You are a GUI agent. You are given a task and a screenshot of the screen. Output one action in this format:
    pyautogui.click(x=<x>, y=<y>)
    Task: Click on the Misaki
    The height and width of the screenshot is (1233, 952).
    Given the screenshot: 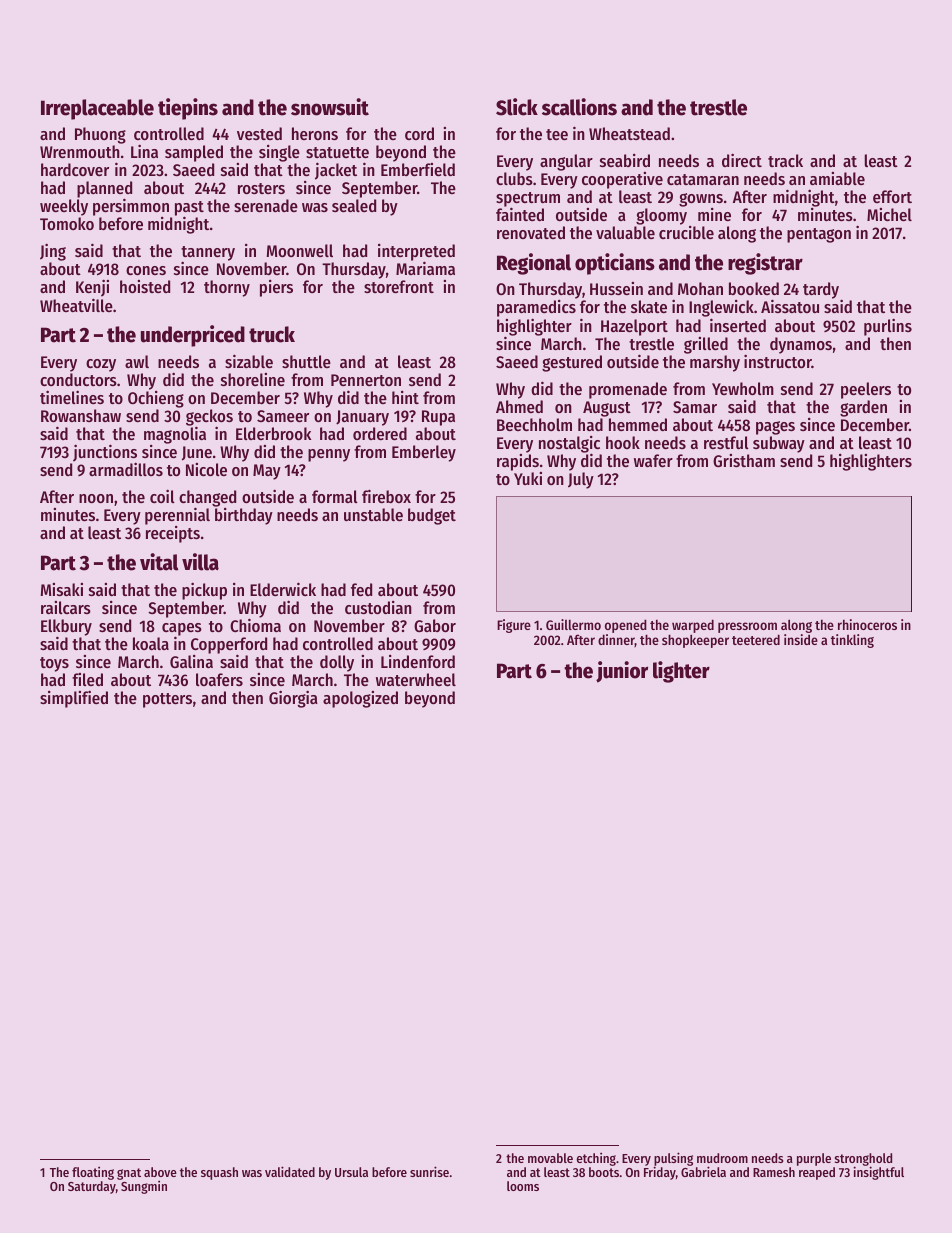 What is the action you would take?
    pyautogui.click(x=61, y=589)
